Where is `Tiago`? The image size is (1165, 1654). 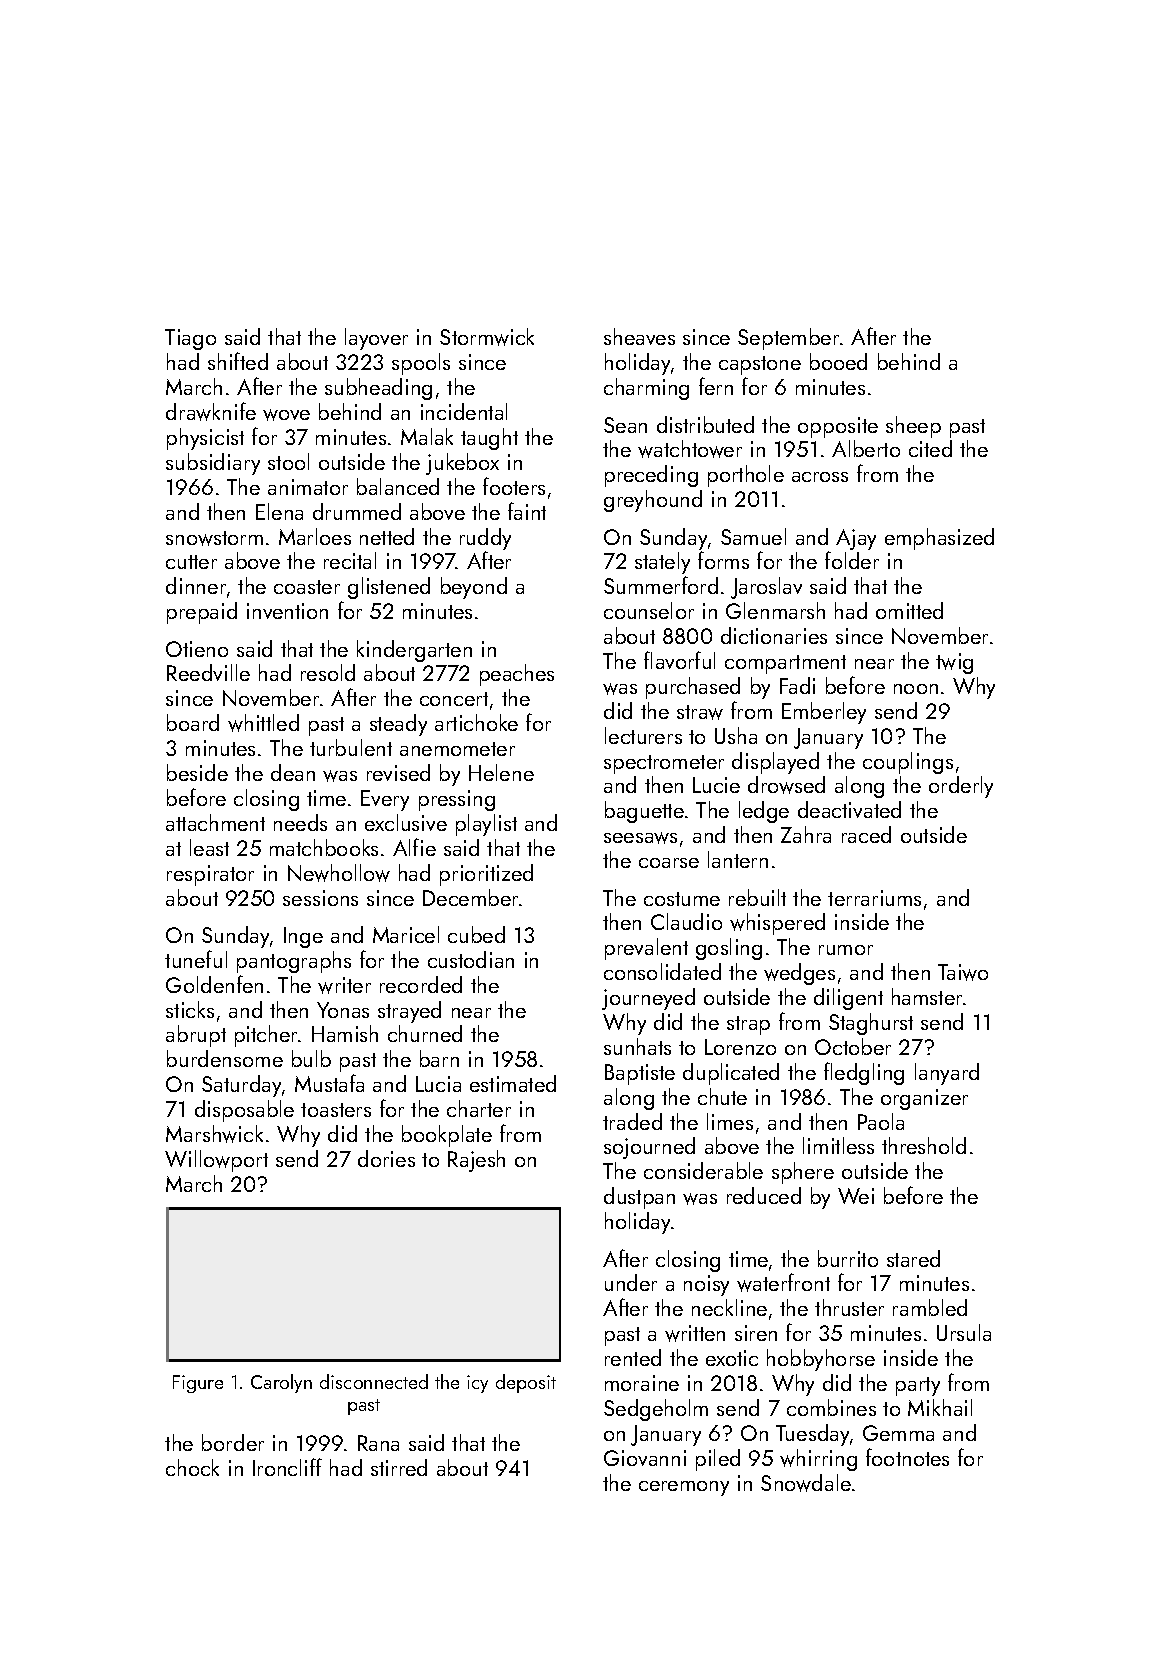
Tiago is located at coordinates (190, 339).
